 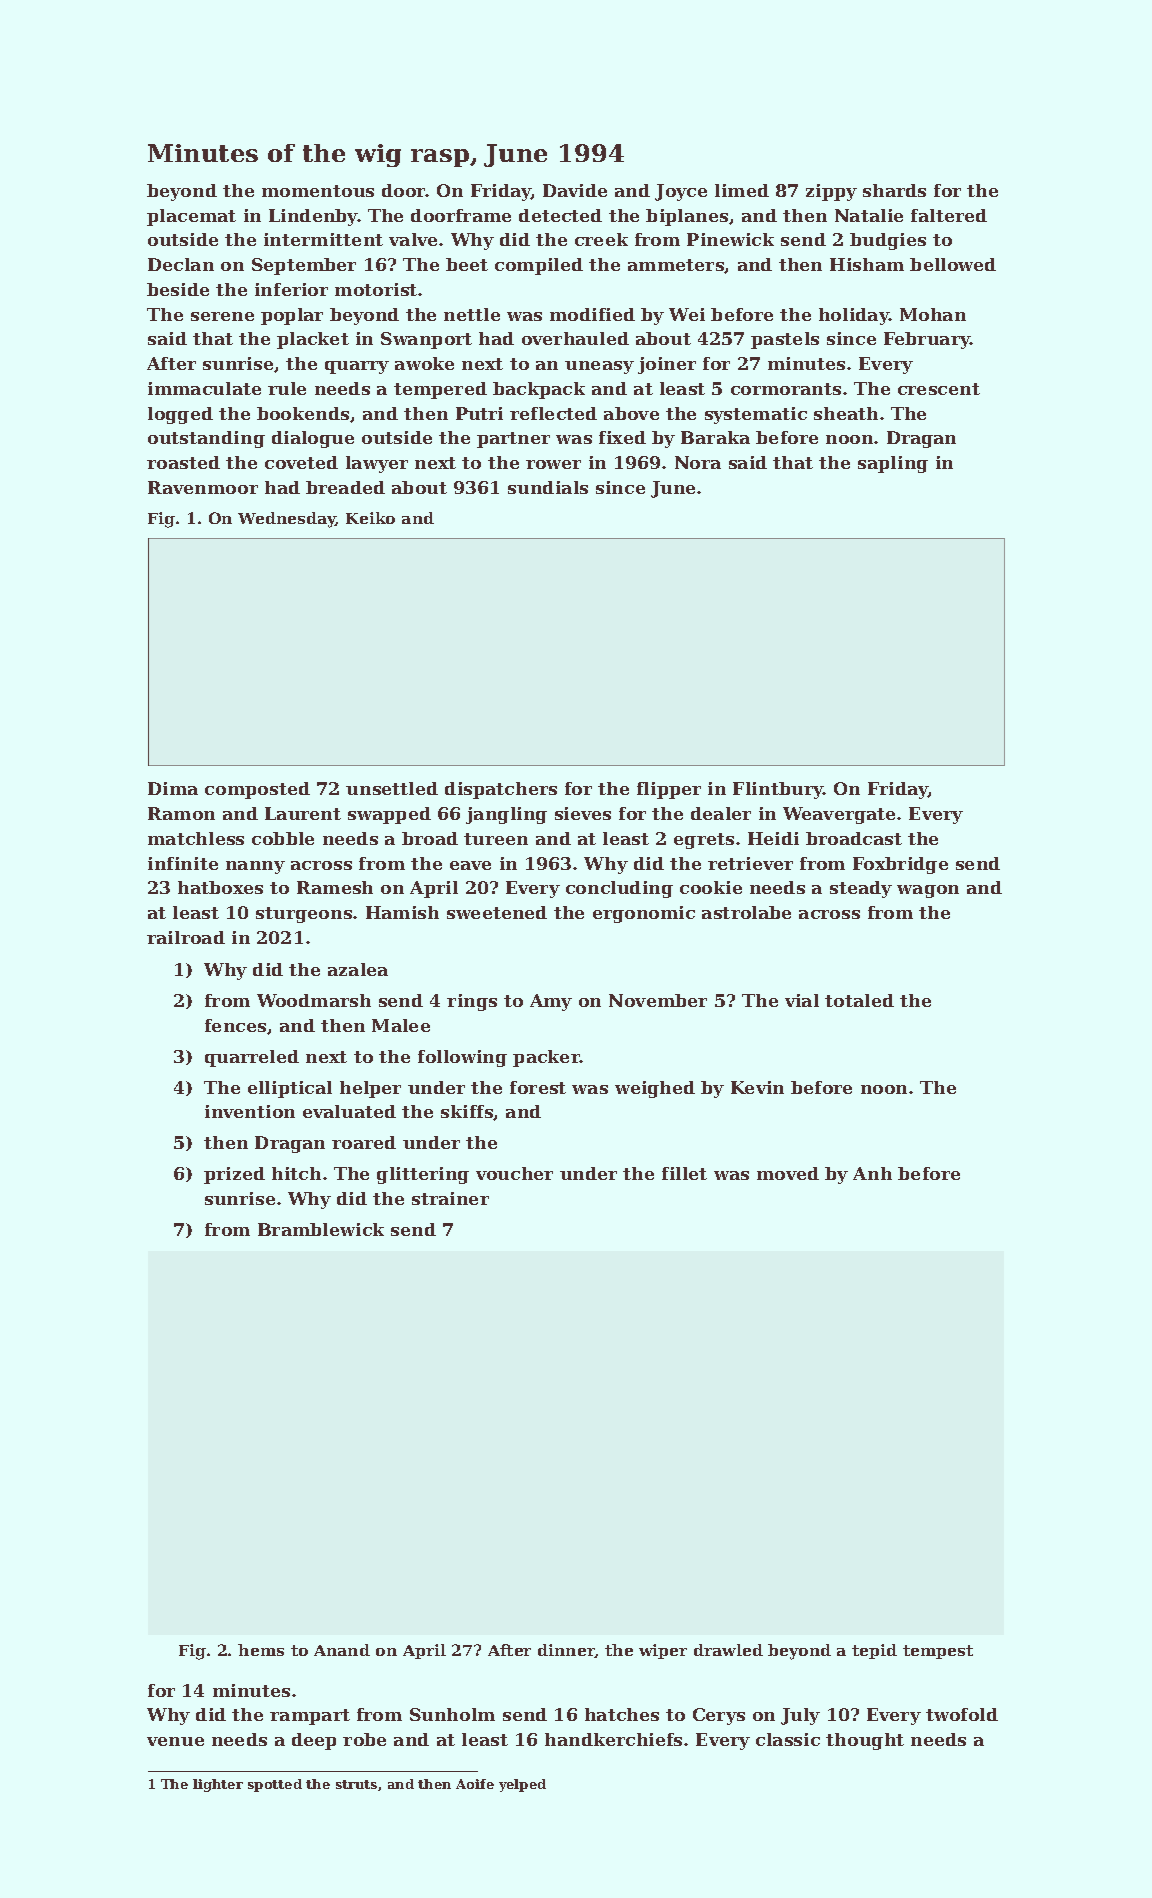 What do you see at coordinates (501, 790) in the screenshot?
I see `dispatchers` at bounding box center [501, 790].
